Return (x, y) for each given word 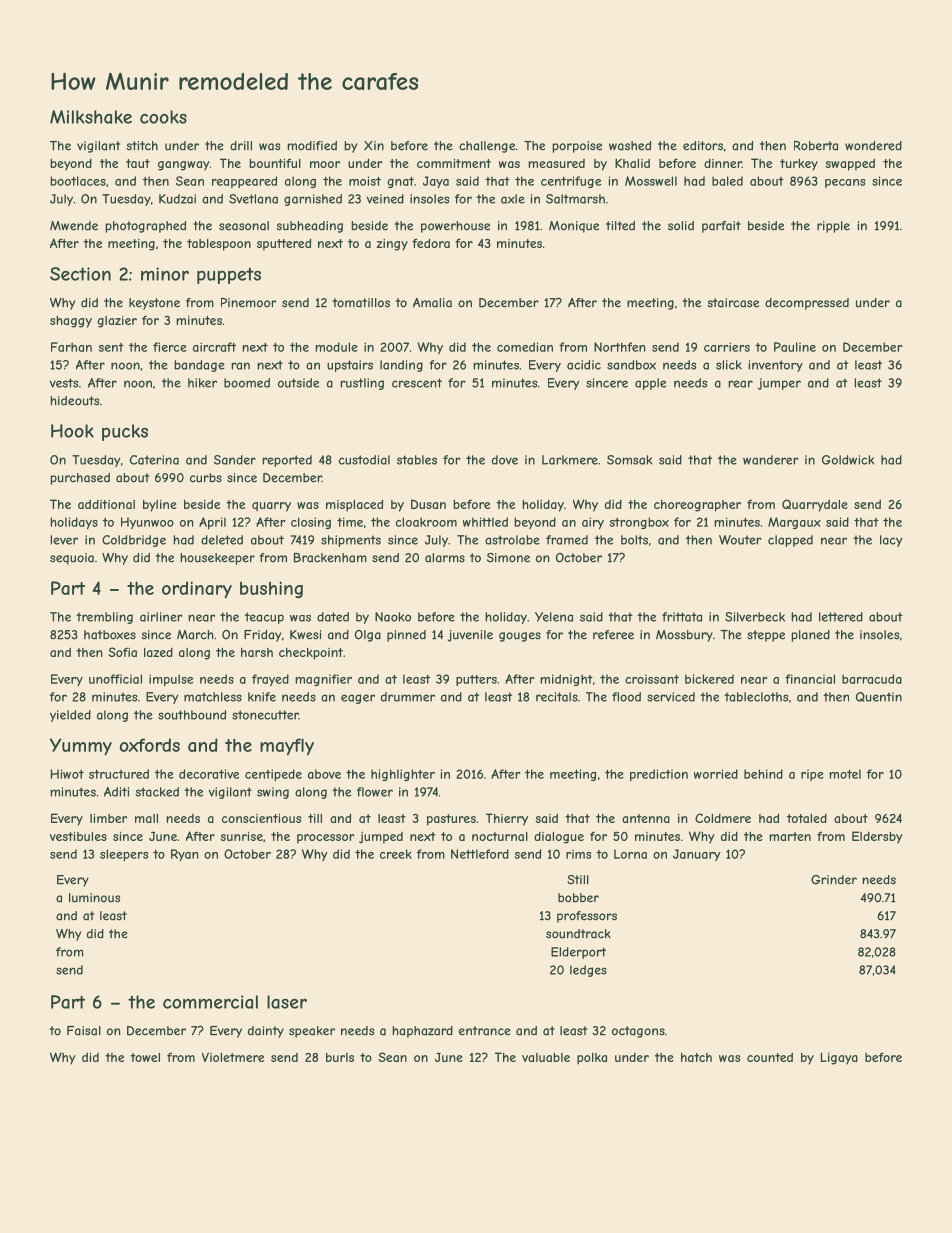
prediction (659, 775)
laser (287, 1002)
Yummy (81, 747)
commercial (210, 1002)
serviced (671, 697)
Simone (508, 558)
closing (311, 523)
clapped (790, 541)
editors (703, 146)
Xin (374, 145)
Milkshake (91, 117)
